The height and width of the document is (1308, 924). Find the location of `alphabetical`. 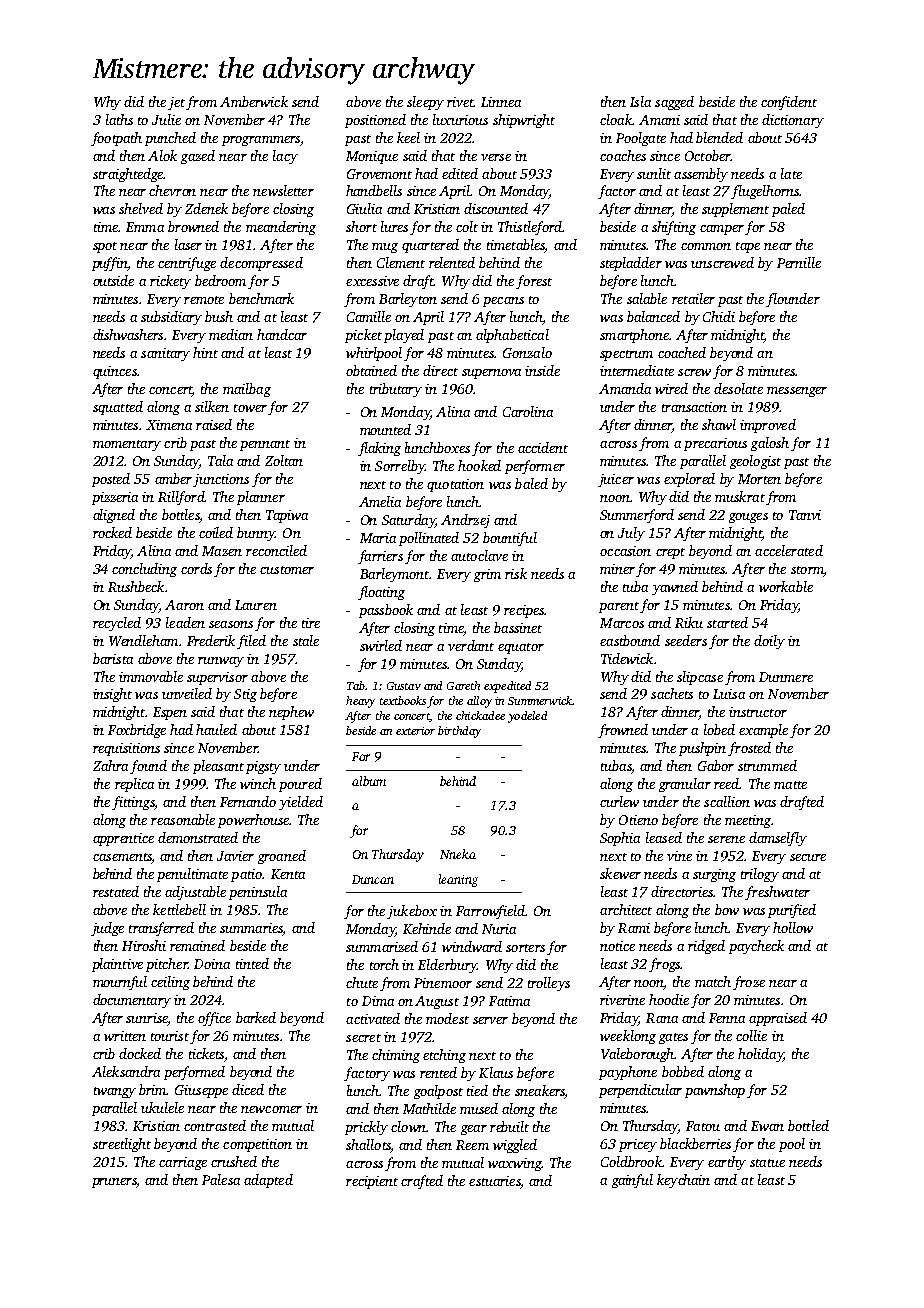

alphabetical is located at coordinates (512, 336).
